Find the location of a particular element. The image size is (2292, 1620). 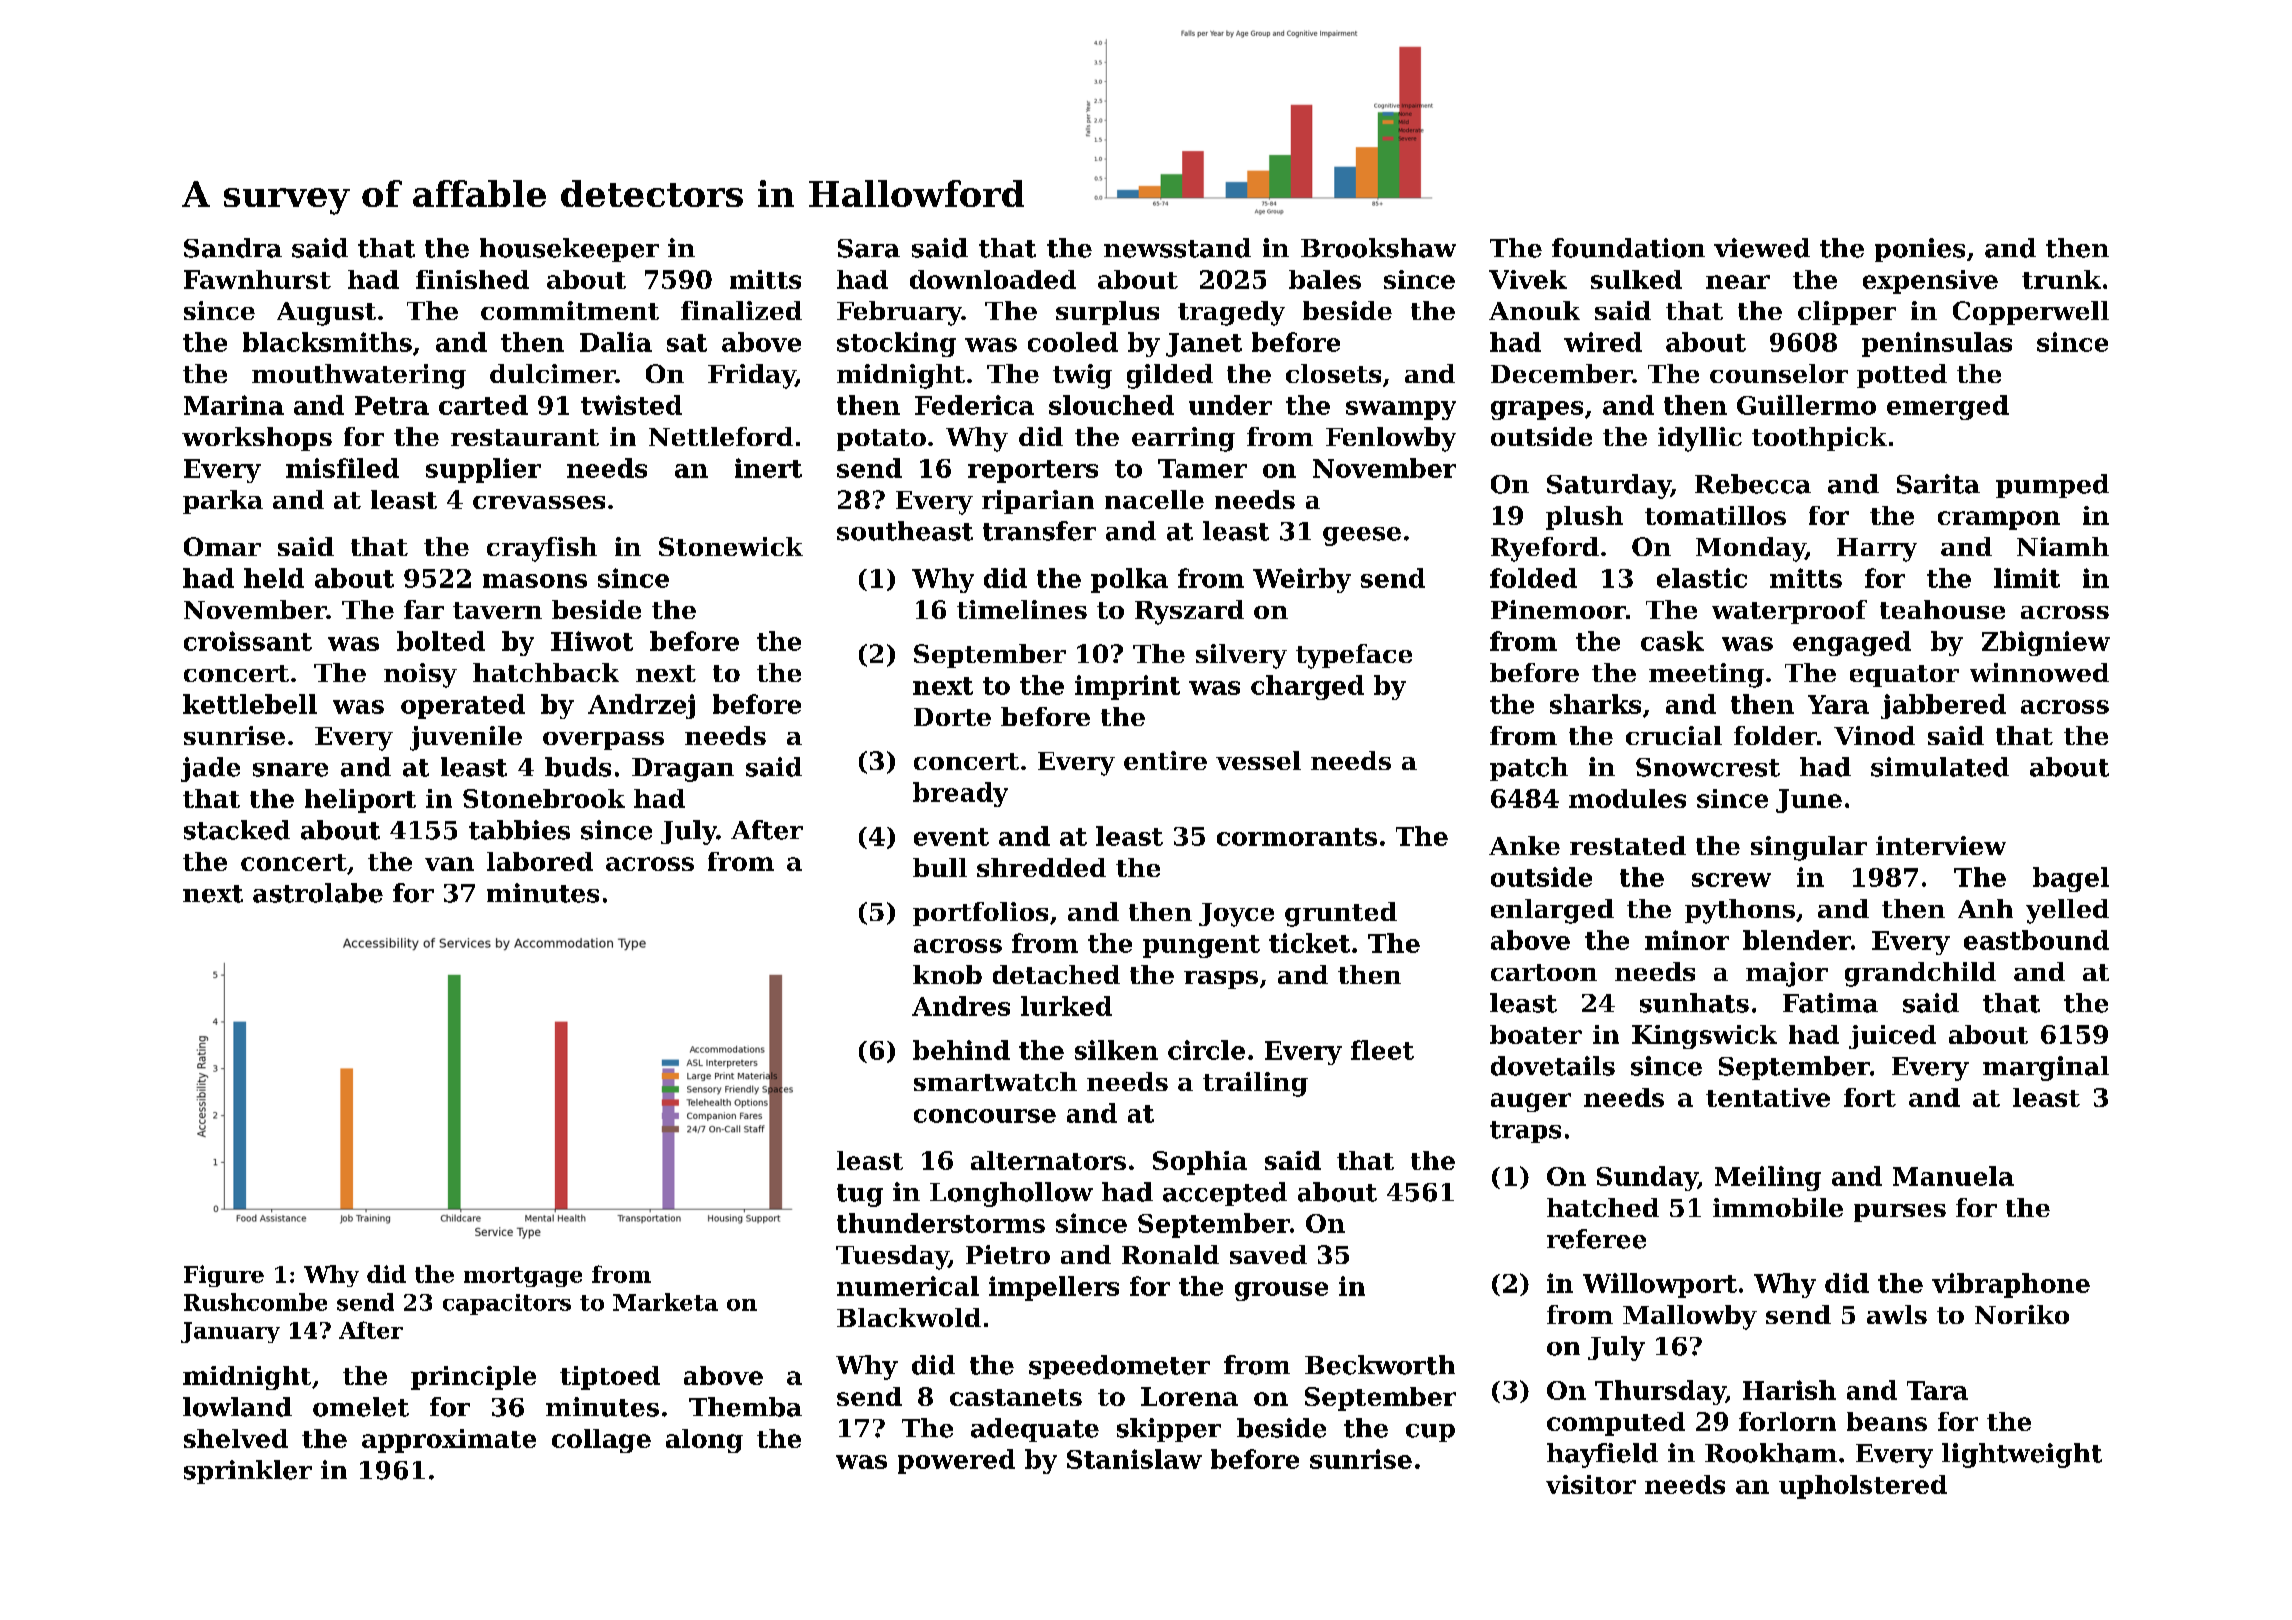

shelved is located at coordinates (236, 1438).
